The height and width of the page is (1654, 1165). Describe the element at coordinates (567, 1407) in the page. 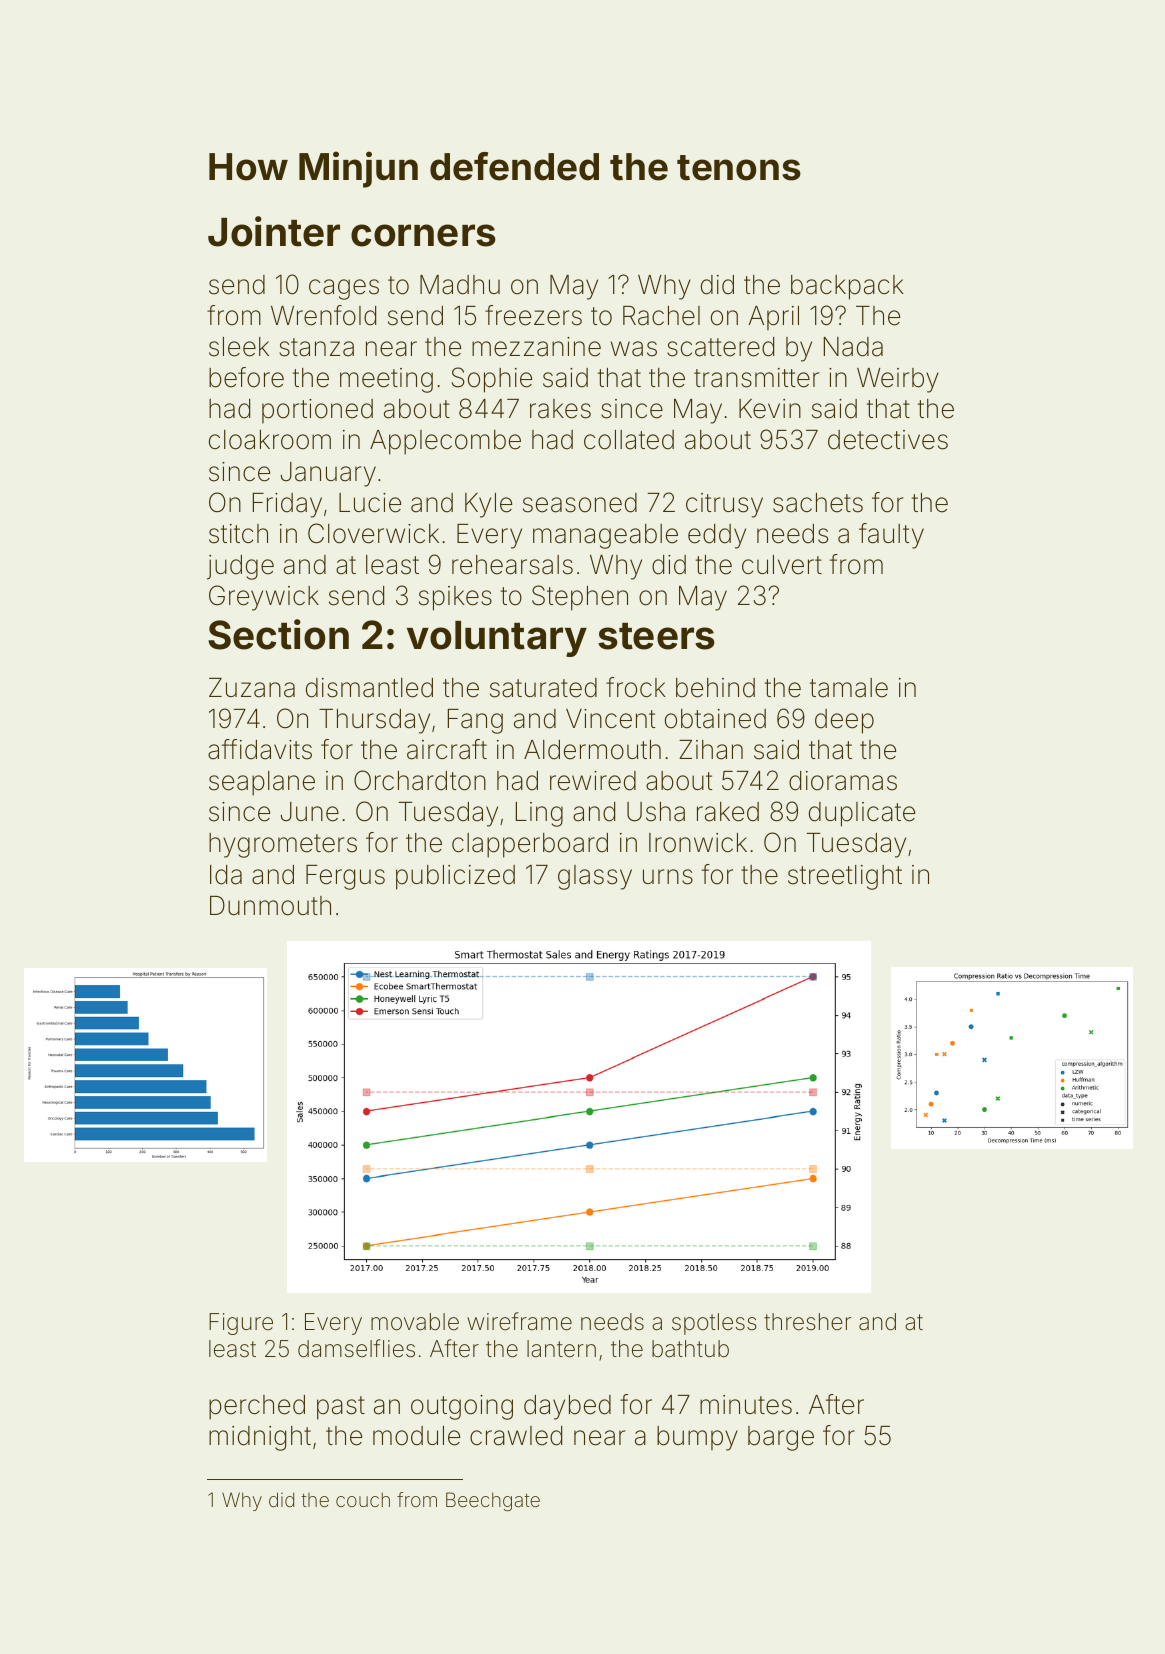

I see `daybed` at that location.
